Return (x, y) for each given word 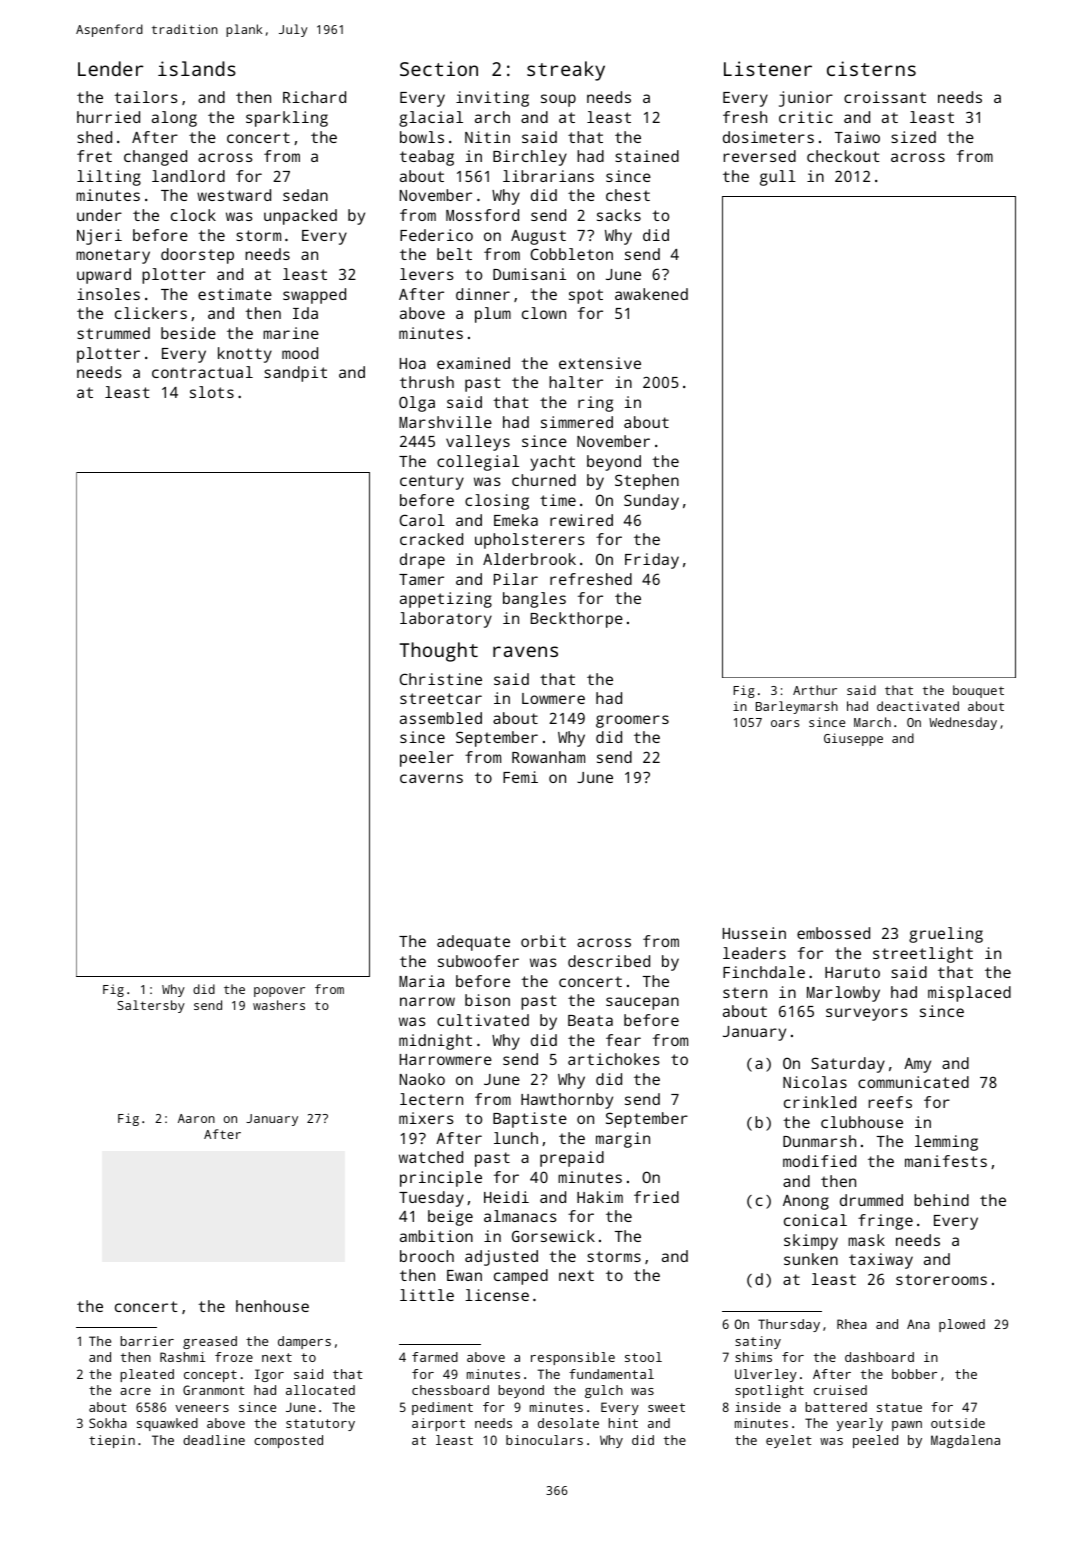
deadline (214, 1440)
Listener (768, 68)
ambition (436, 1236)
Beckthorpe (577, 620)
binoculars (544, 1440)
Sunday (651, 502)
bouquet (978, 691)
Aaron (196, 1118)
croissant (885, 97)
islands (197, 68)
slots (212, 392)
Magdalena (965, 1441)
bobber (914, 1374)
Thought (439, 652)
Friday (652, 561)
